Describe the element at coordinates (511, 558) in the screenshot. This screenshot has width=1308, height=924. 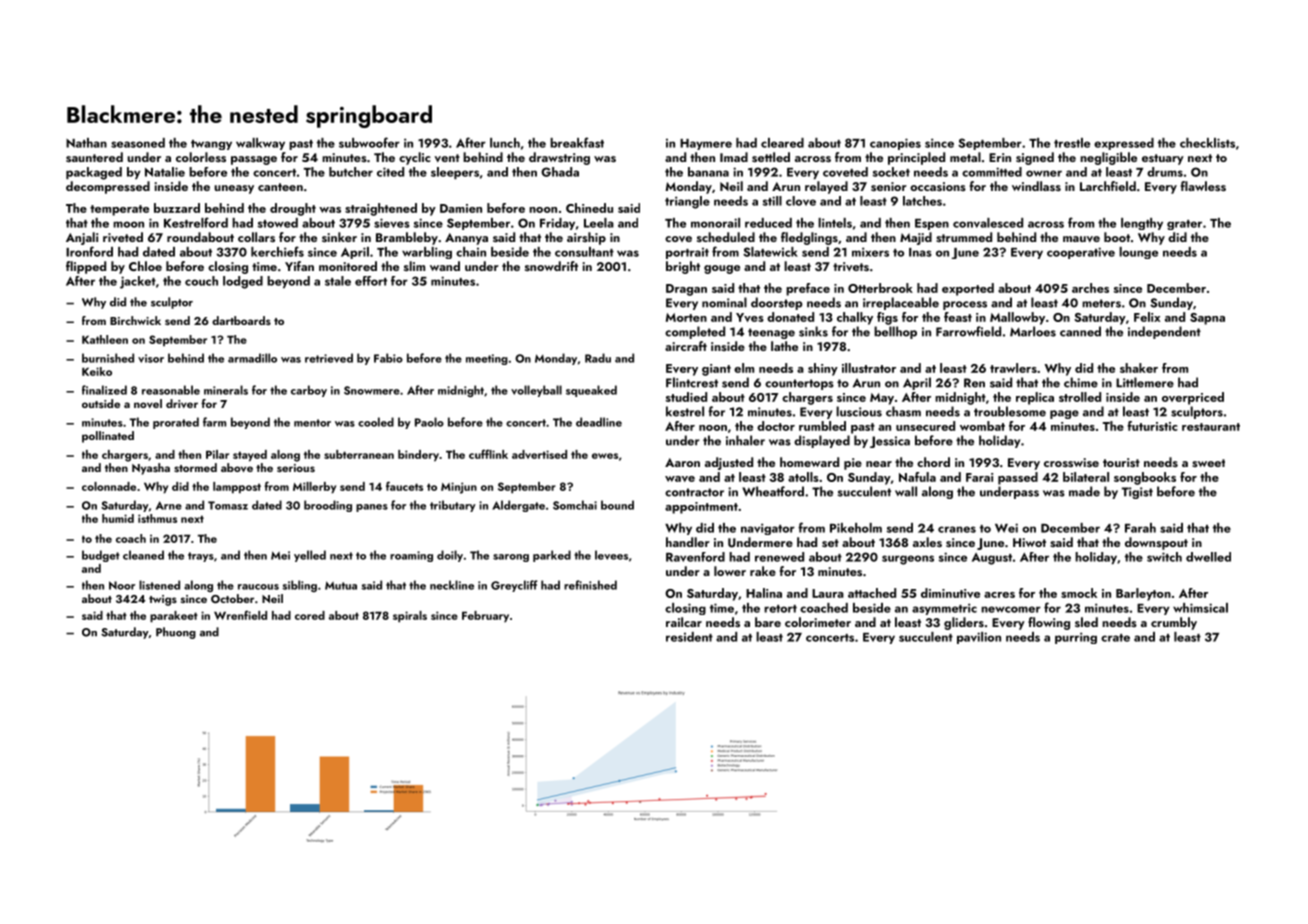
I see `sarong` at that location.
